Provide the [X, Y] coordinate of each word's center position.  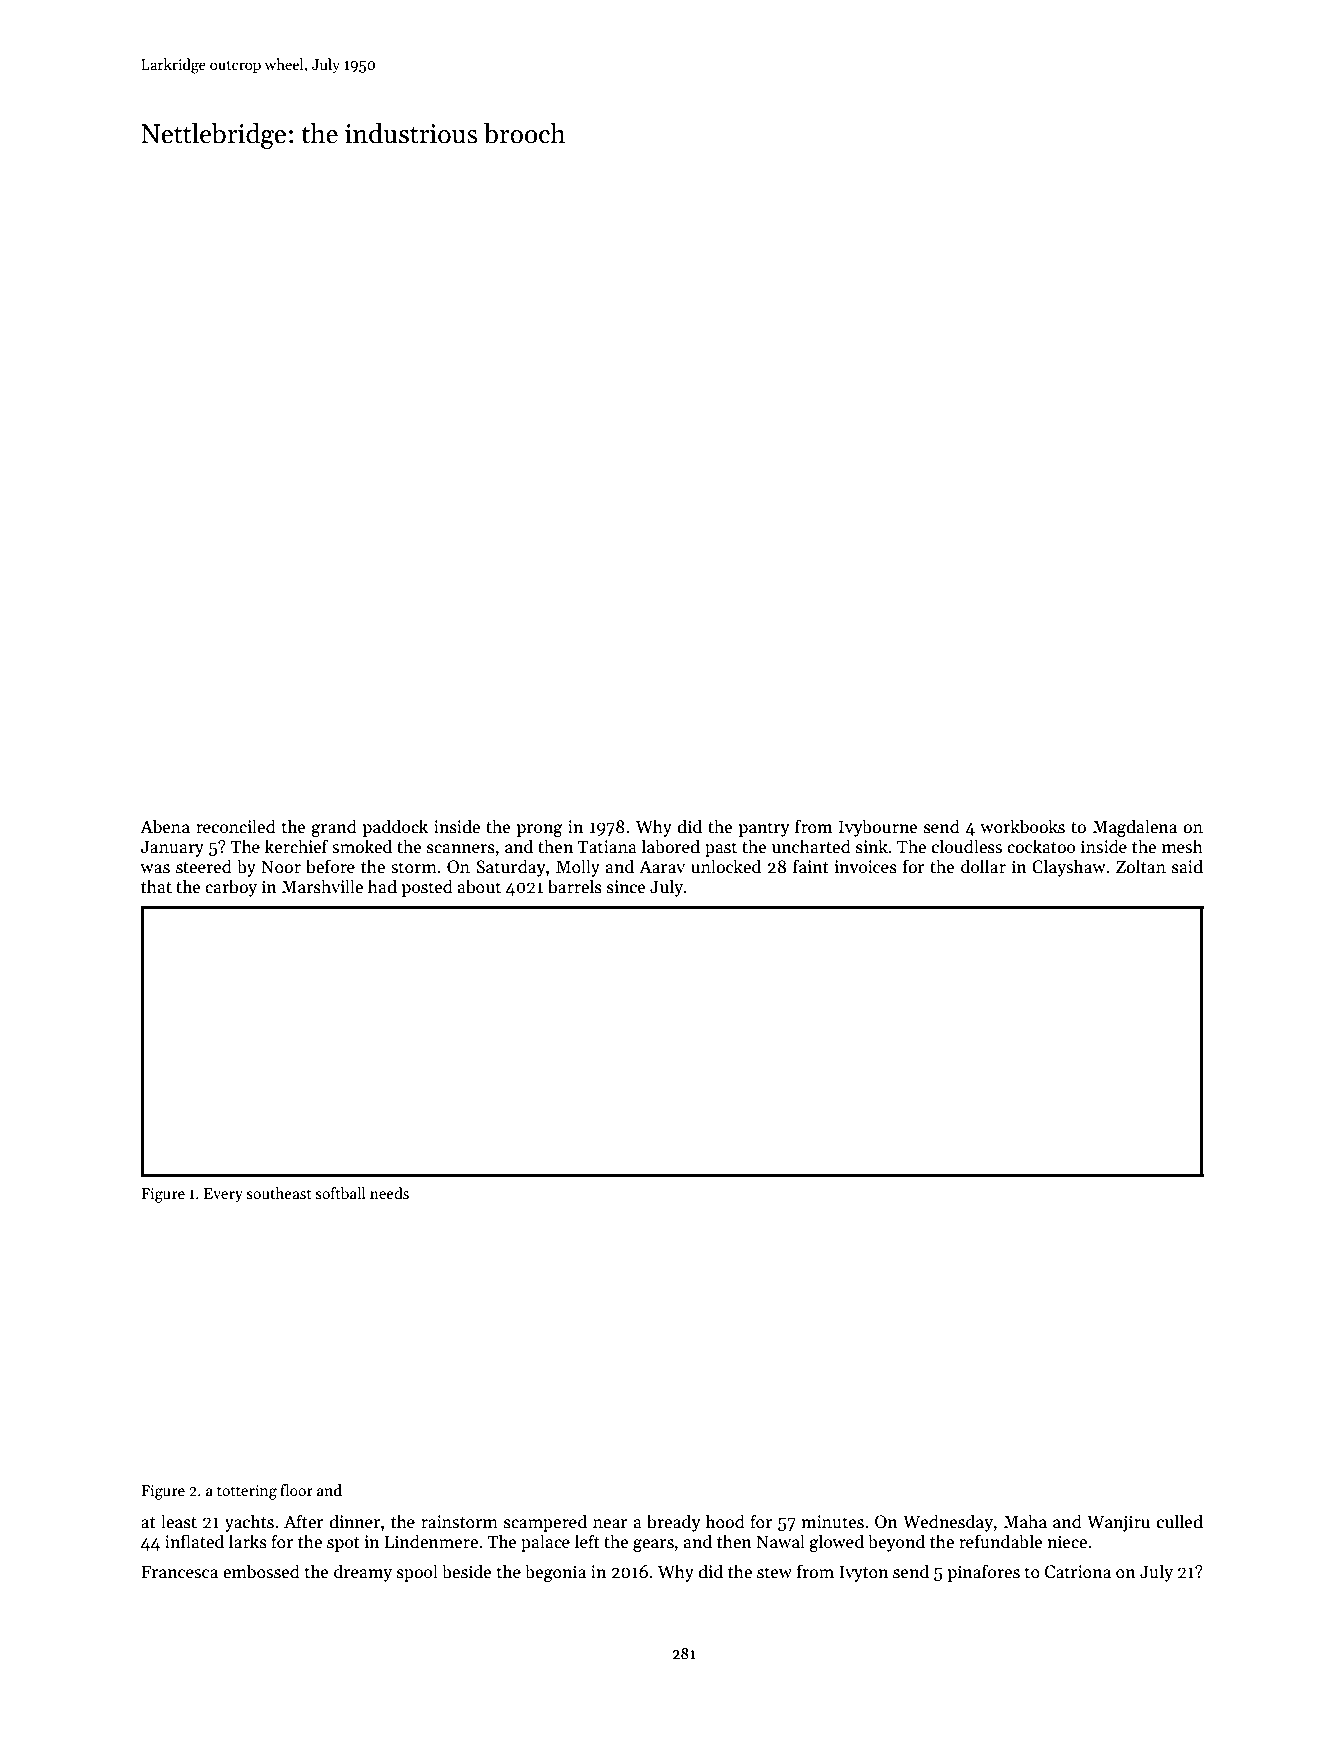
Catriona [1078, 1572]
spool [417, 1573]
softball [341, 1193]
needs [389, 1193]
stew [774, 1573]
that [156, 886]
